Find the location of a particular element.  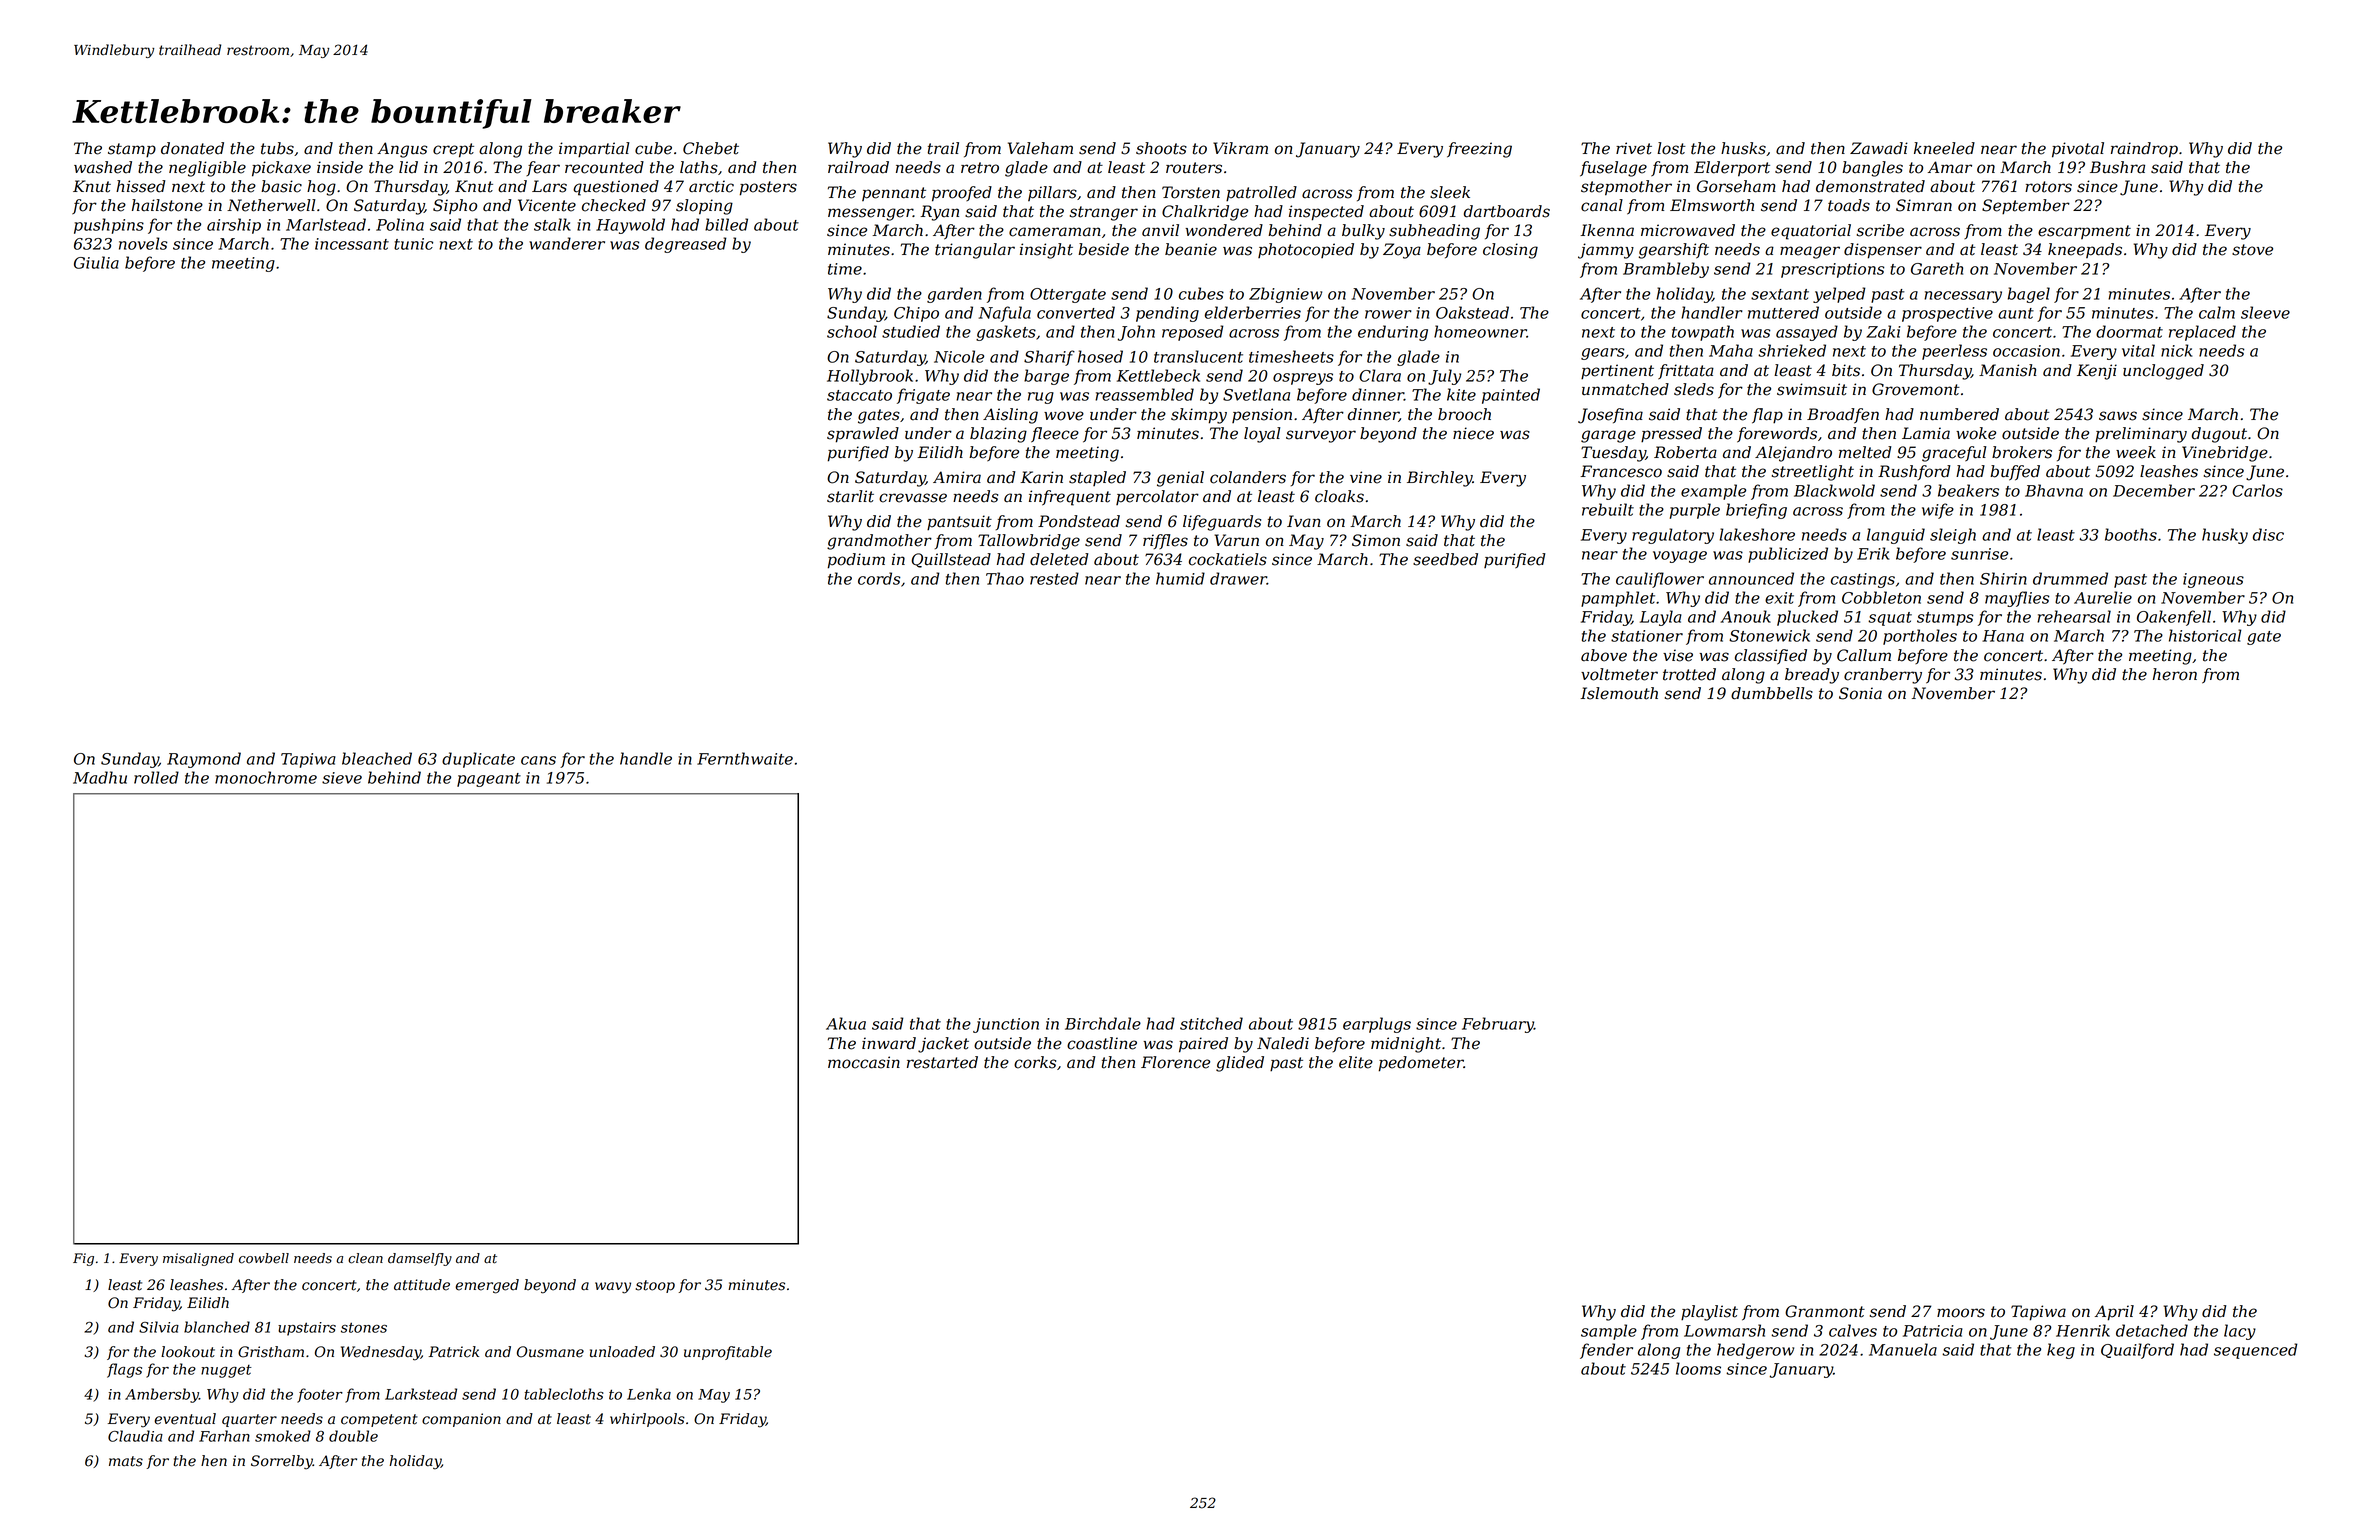

Florence is located at coordinates (1175, 1062).
